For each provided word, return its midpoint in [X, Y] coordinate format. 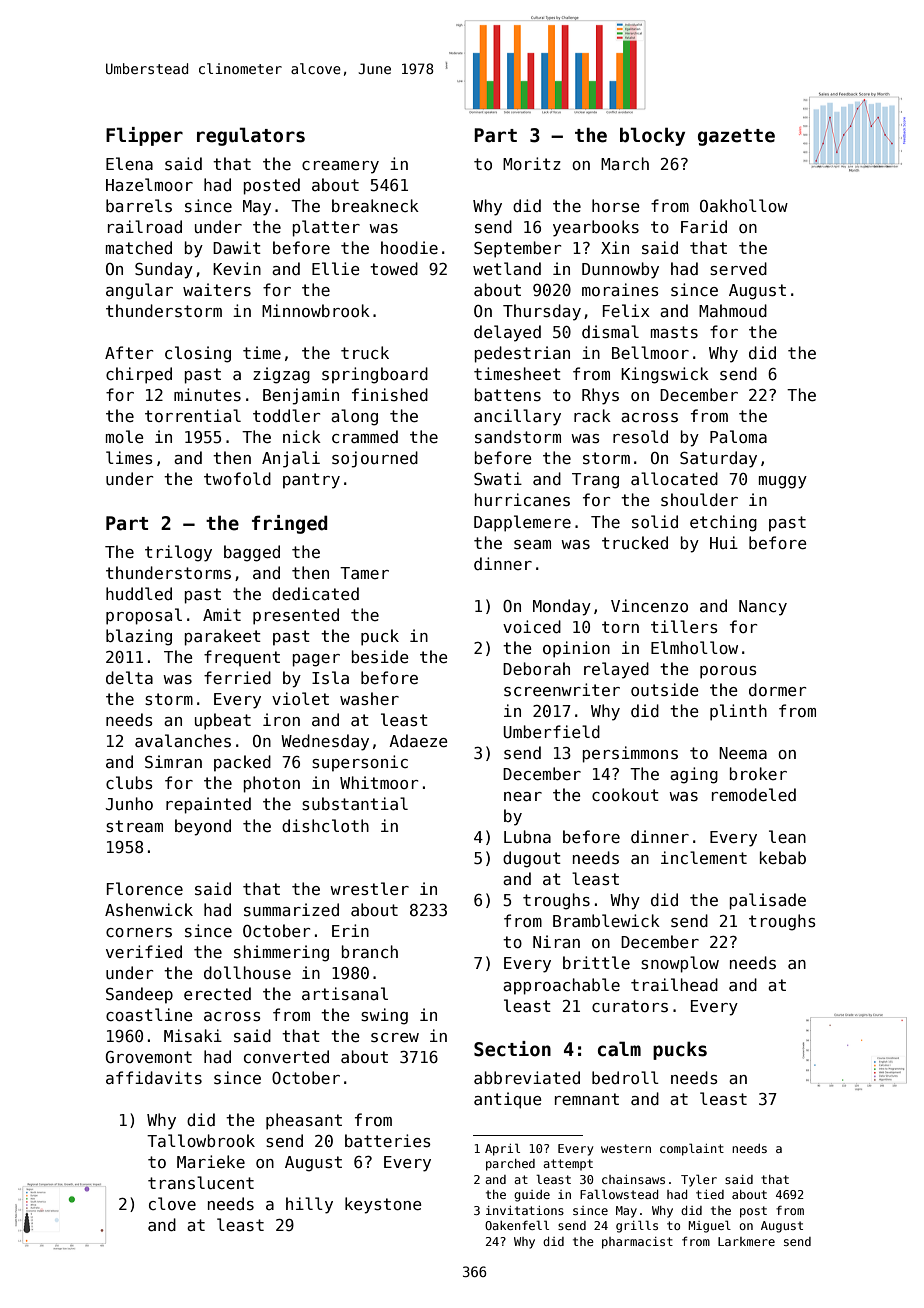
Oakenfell [517, 1225]
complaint [692, 1149]
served [738, 268]
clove [172, 1203]
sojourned [375, 459]
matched [139, 247]
